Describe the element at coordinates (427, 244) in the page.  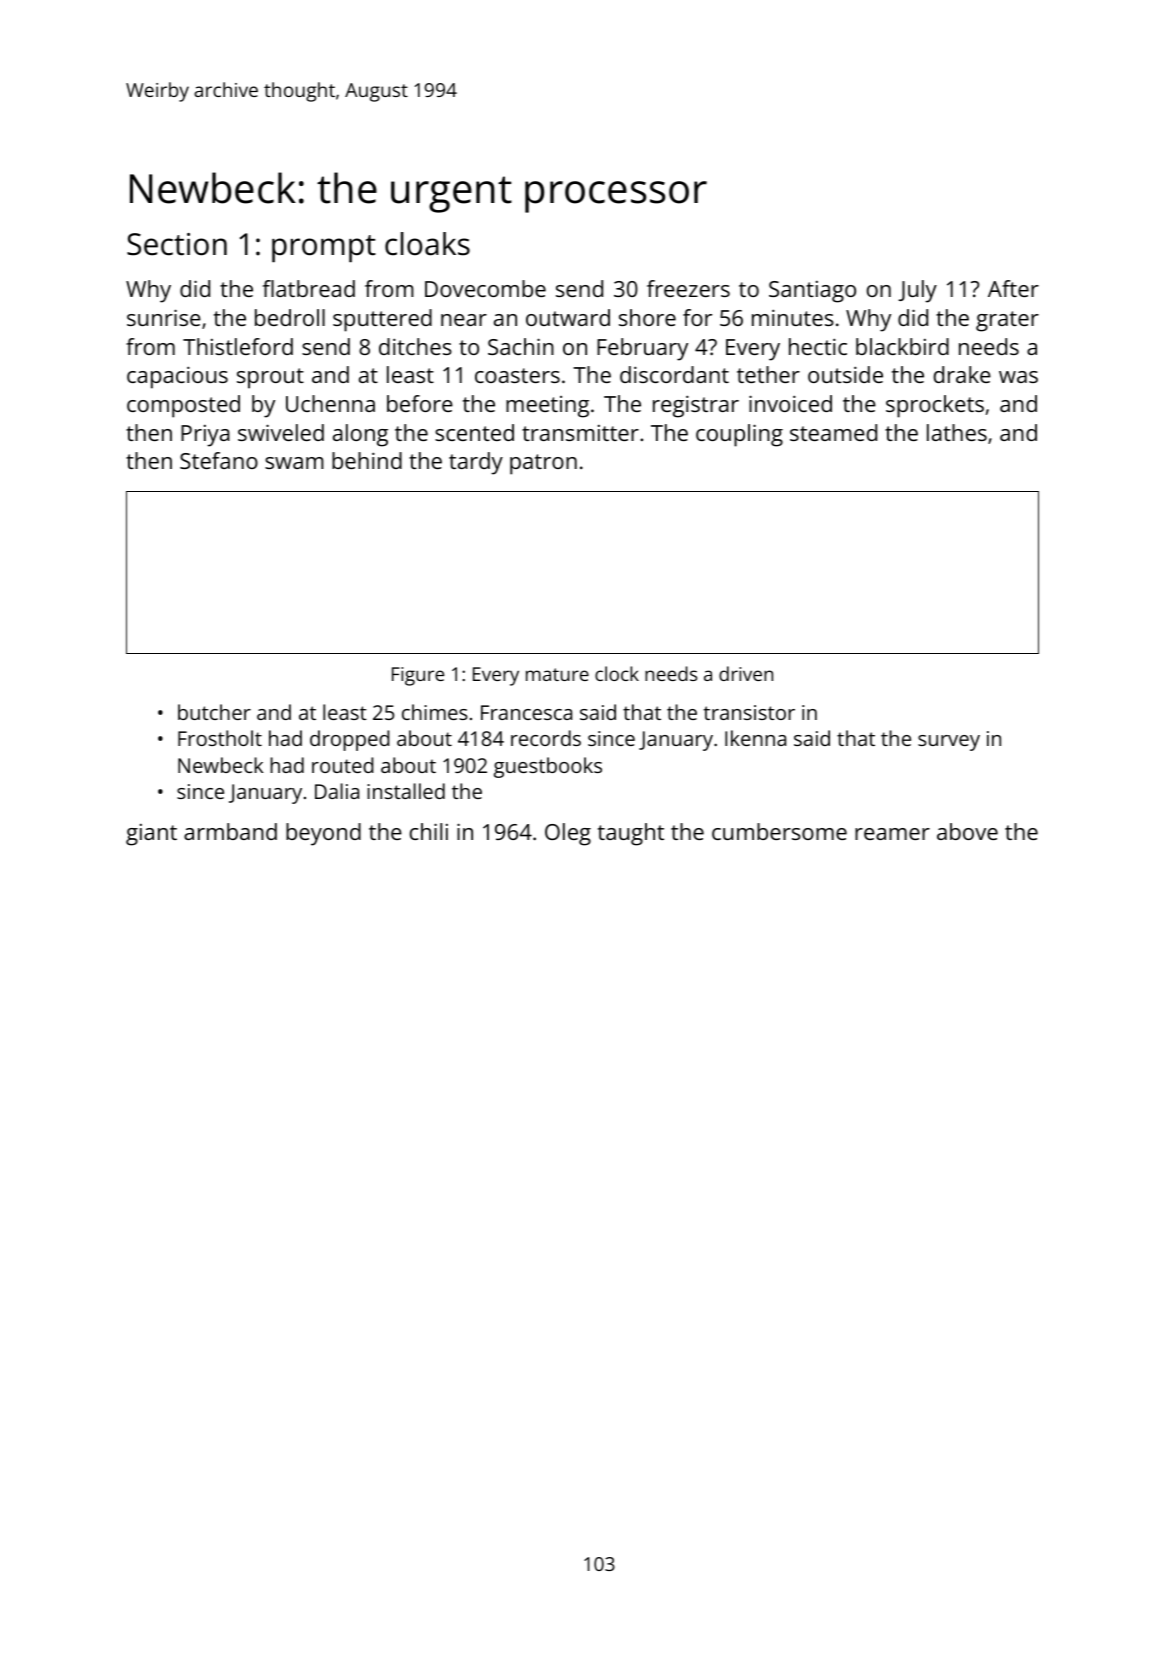
I see `cloaks` at that location.
